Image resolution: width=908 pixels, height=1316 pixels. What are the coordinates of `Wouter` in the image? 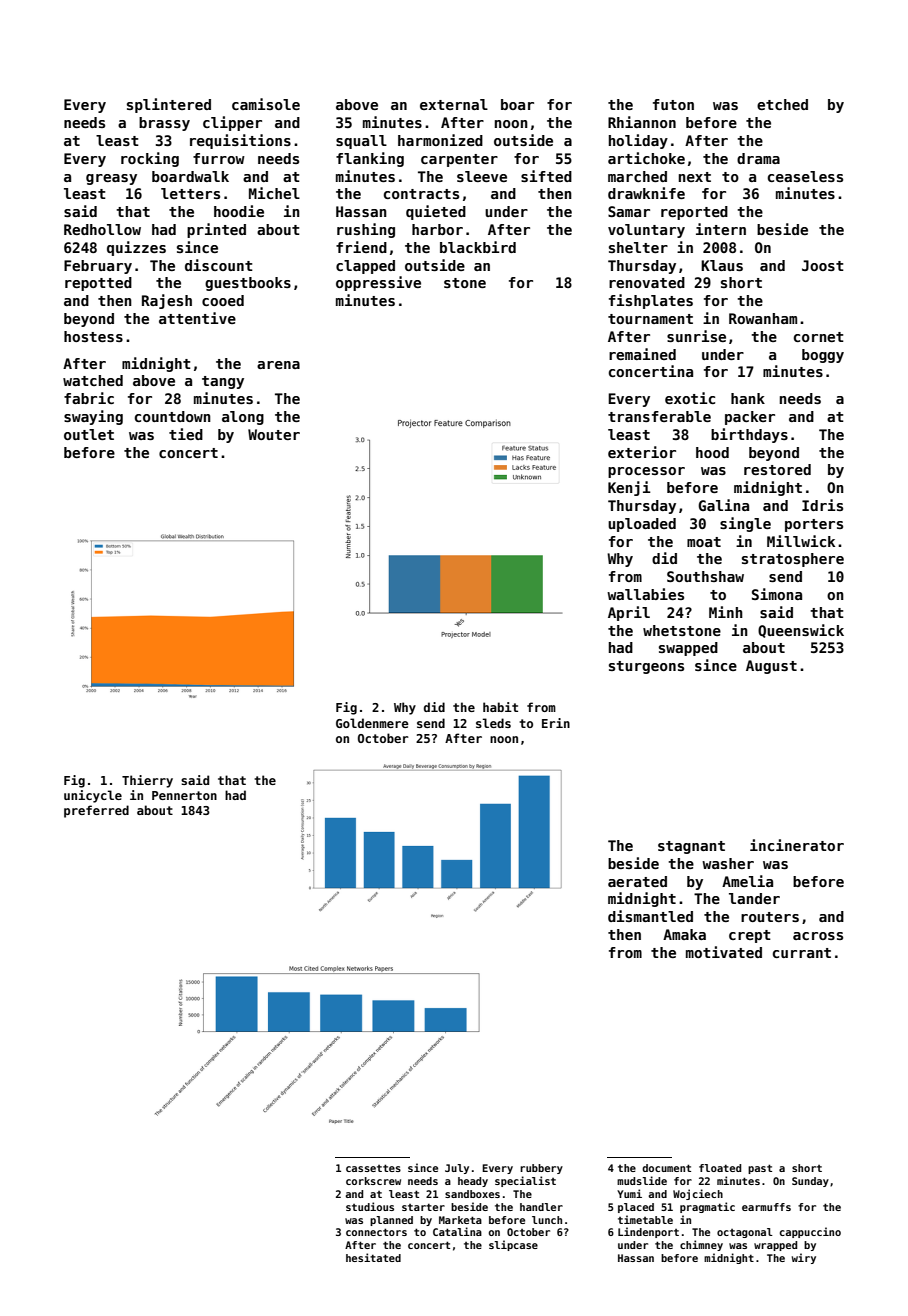 It's located at (274, 434).
